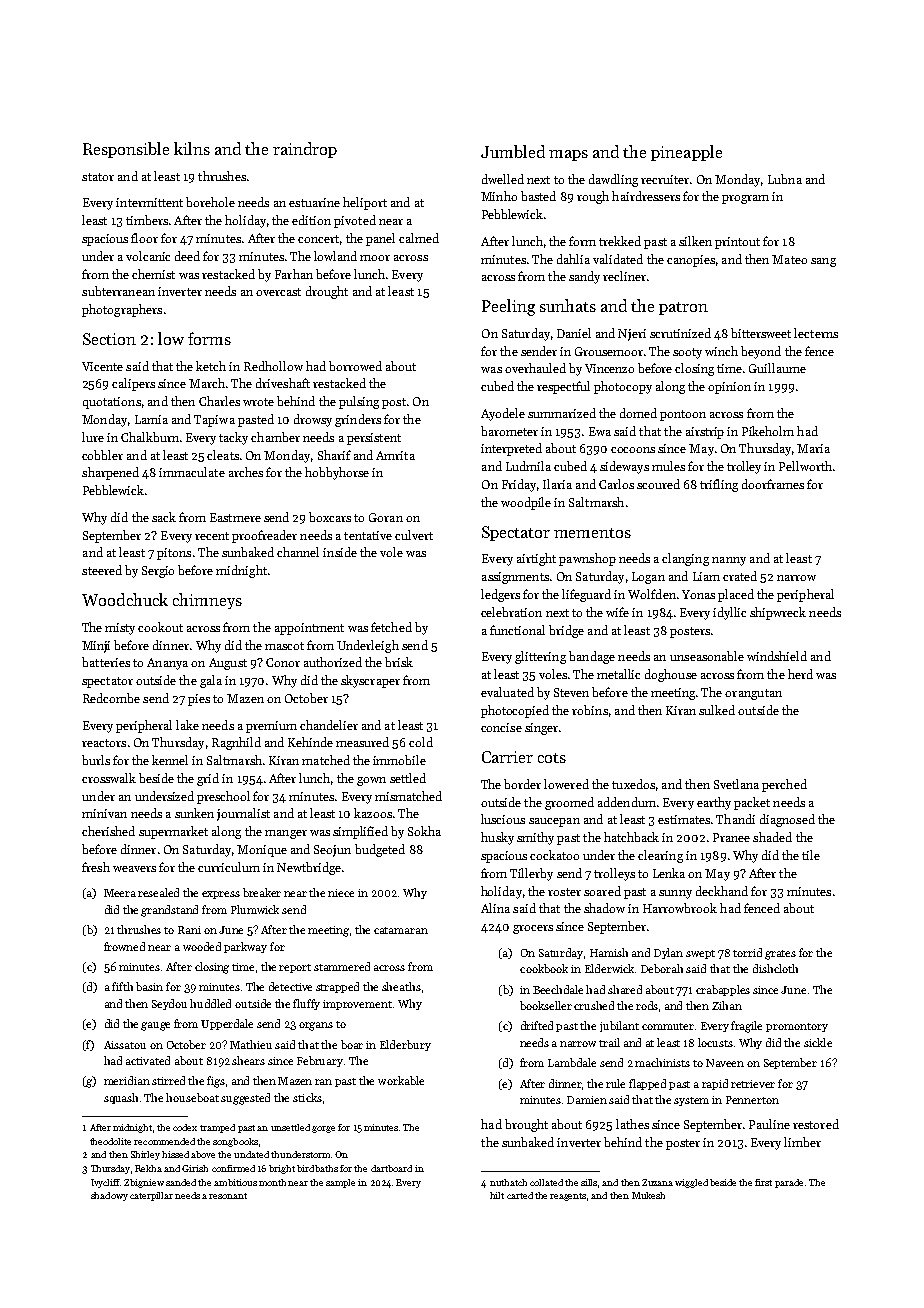 This screenshot has width=924, height=1308. I want to click on premium, so click(271, 727).
